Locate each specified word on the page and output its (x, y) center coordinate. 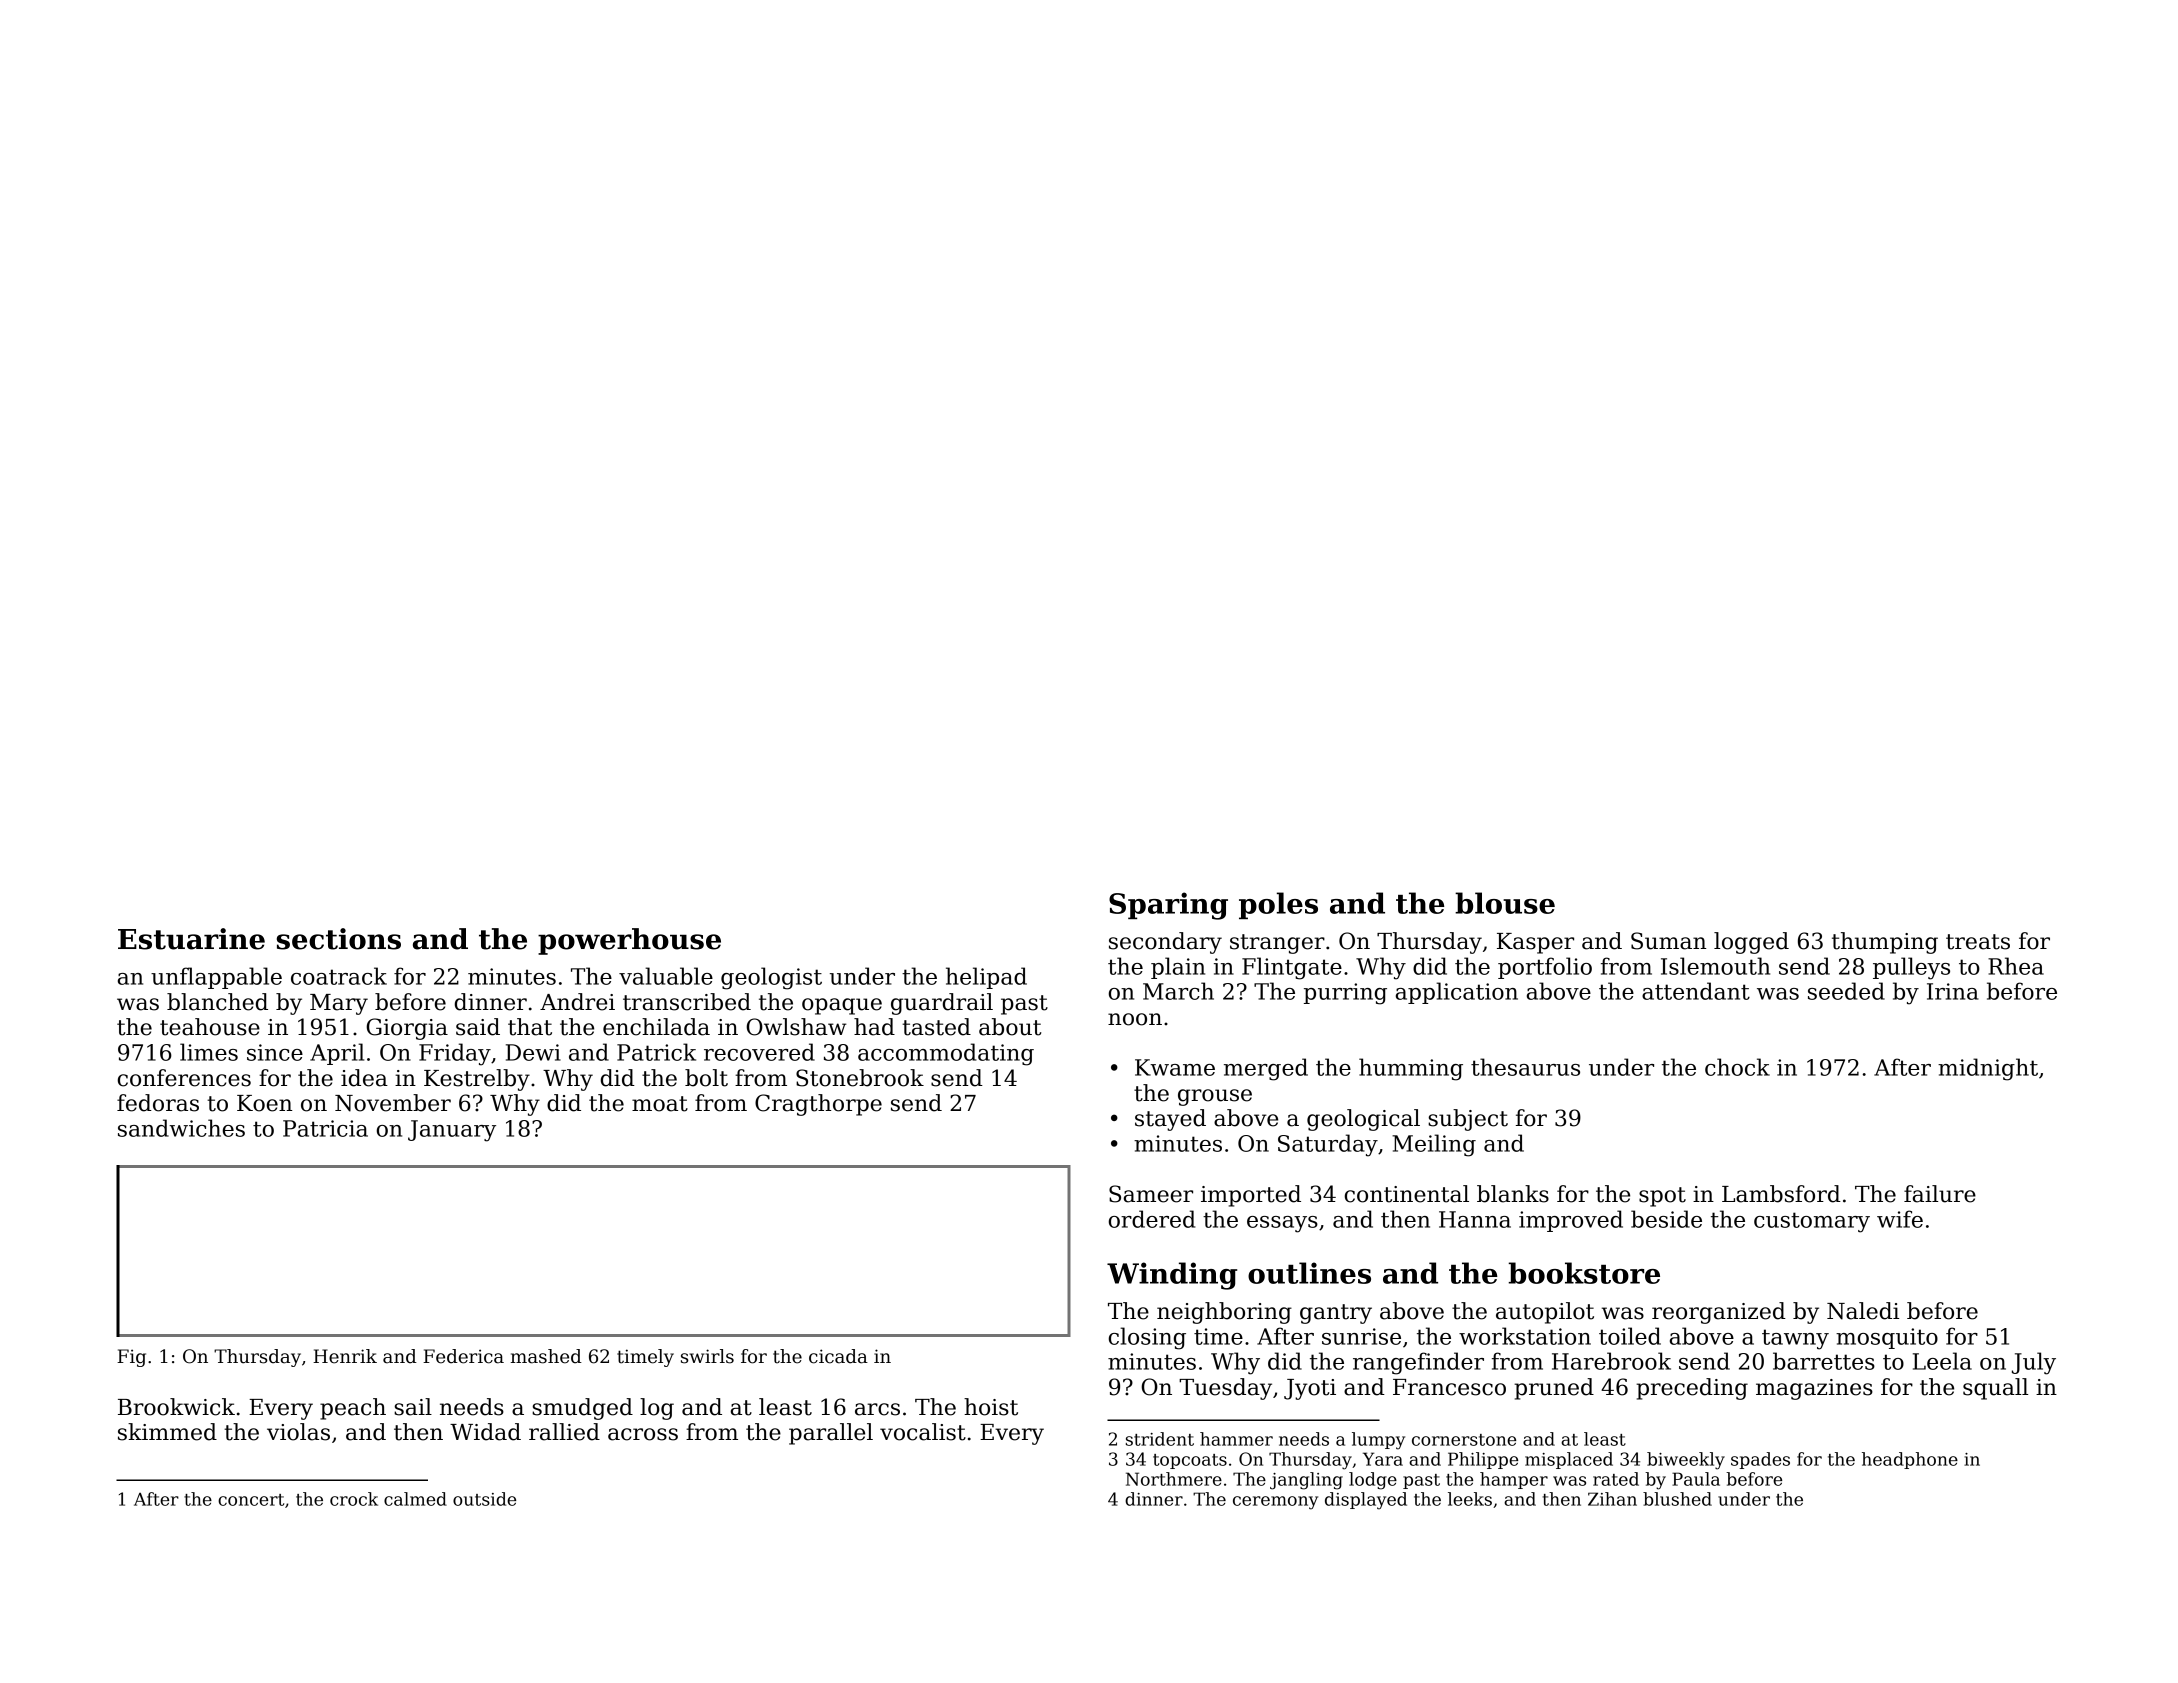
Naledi (1863, 1311)
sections (339, 939)
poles (1278, 905)
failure (1940, 1194)
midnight (1988, 1069)
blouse (1505, 903)
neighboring (1224, 1313)
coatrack (339, 976)
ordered (1152, 1219)
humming (1411, 1069)
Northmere (1174, 1479)
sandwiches (181, 1128)
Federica (463, 1356)
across (643, 1434)
